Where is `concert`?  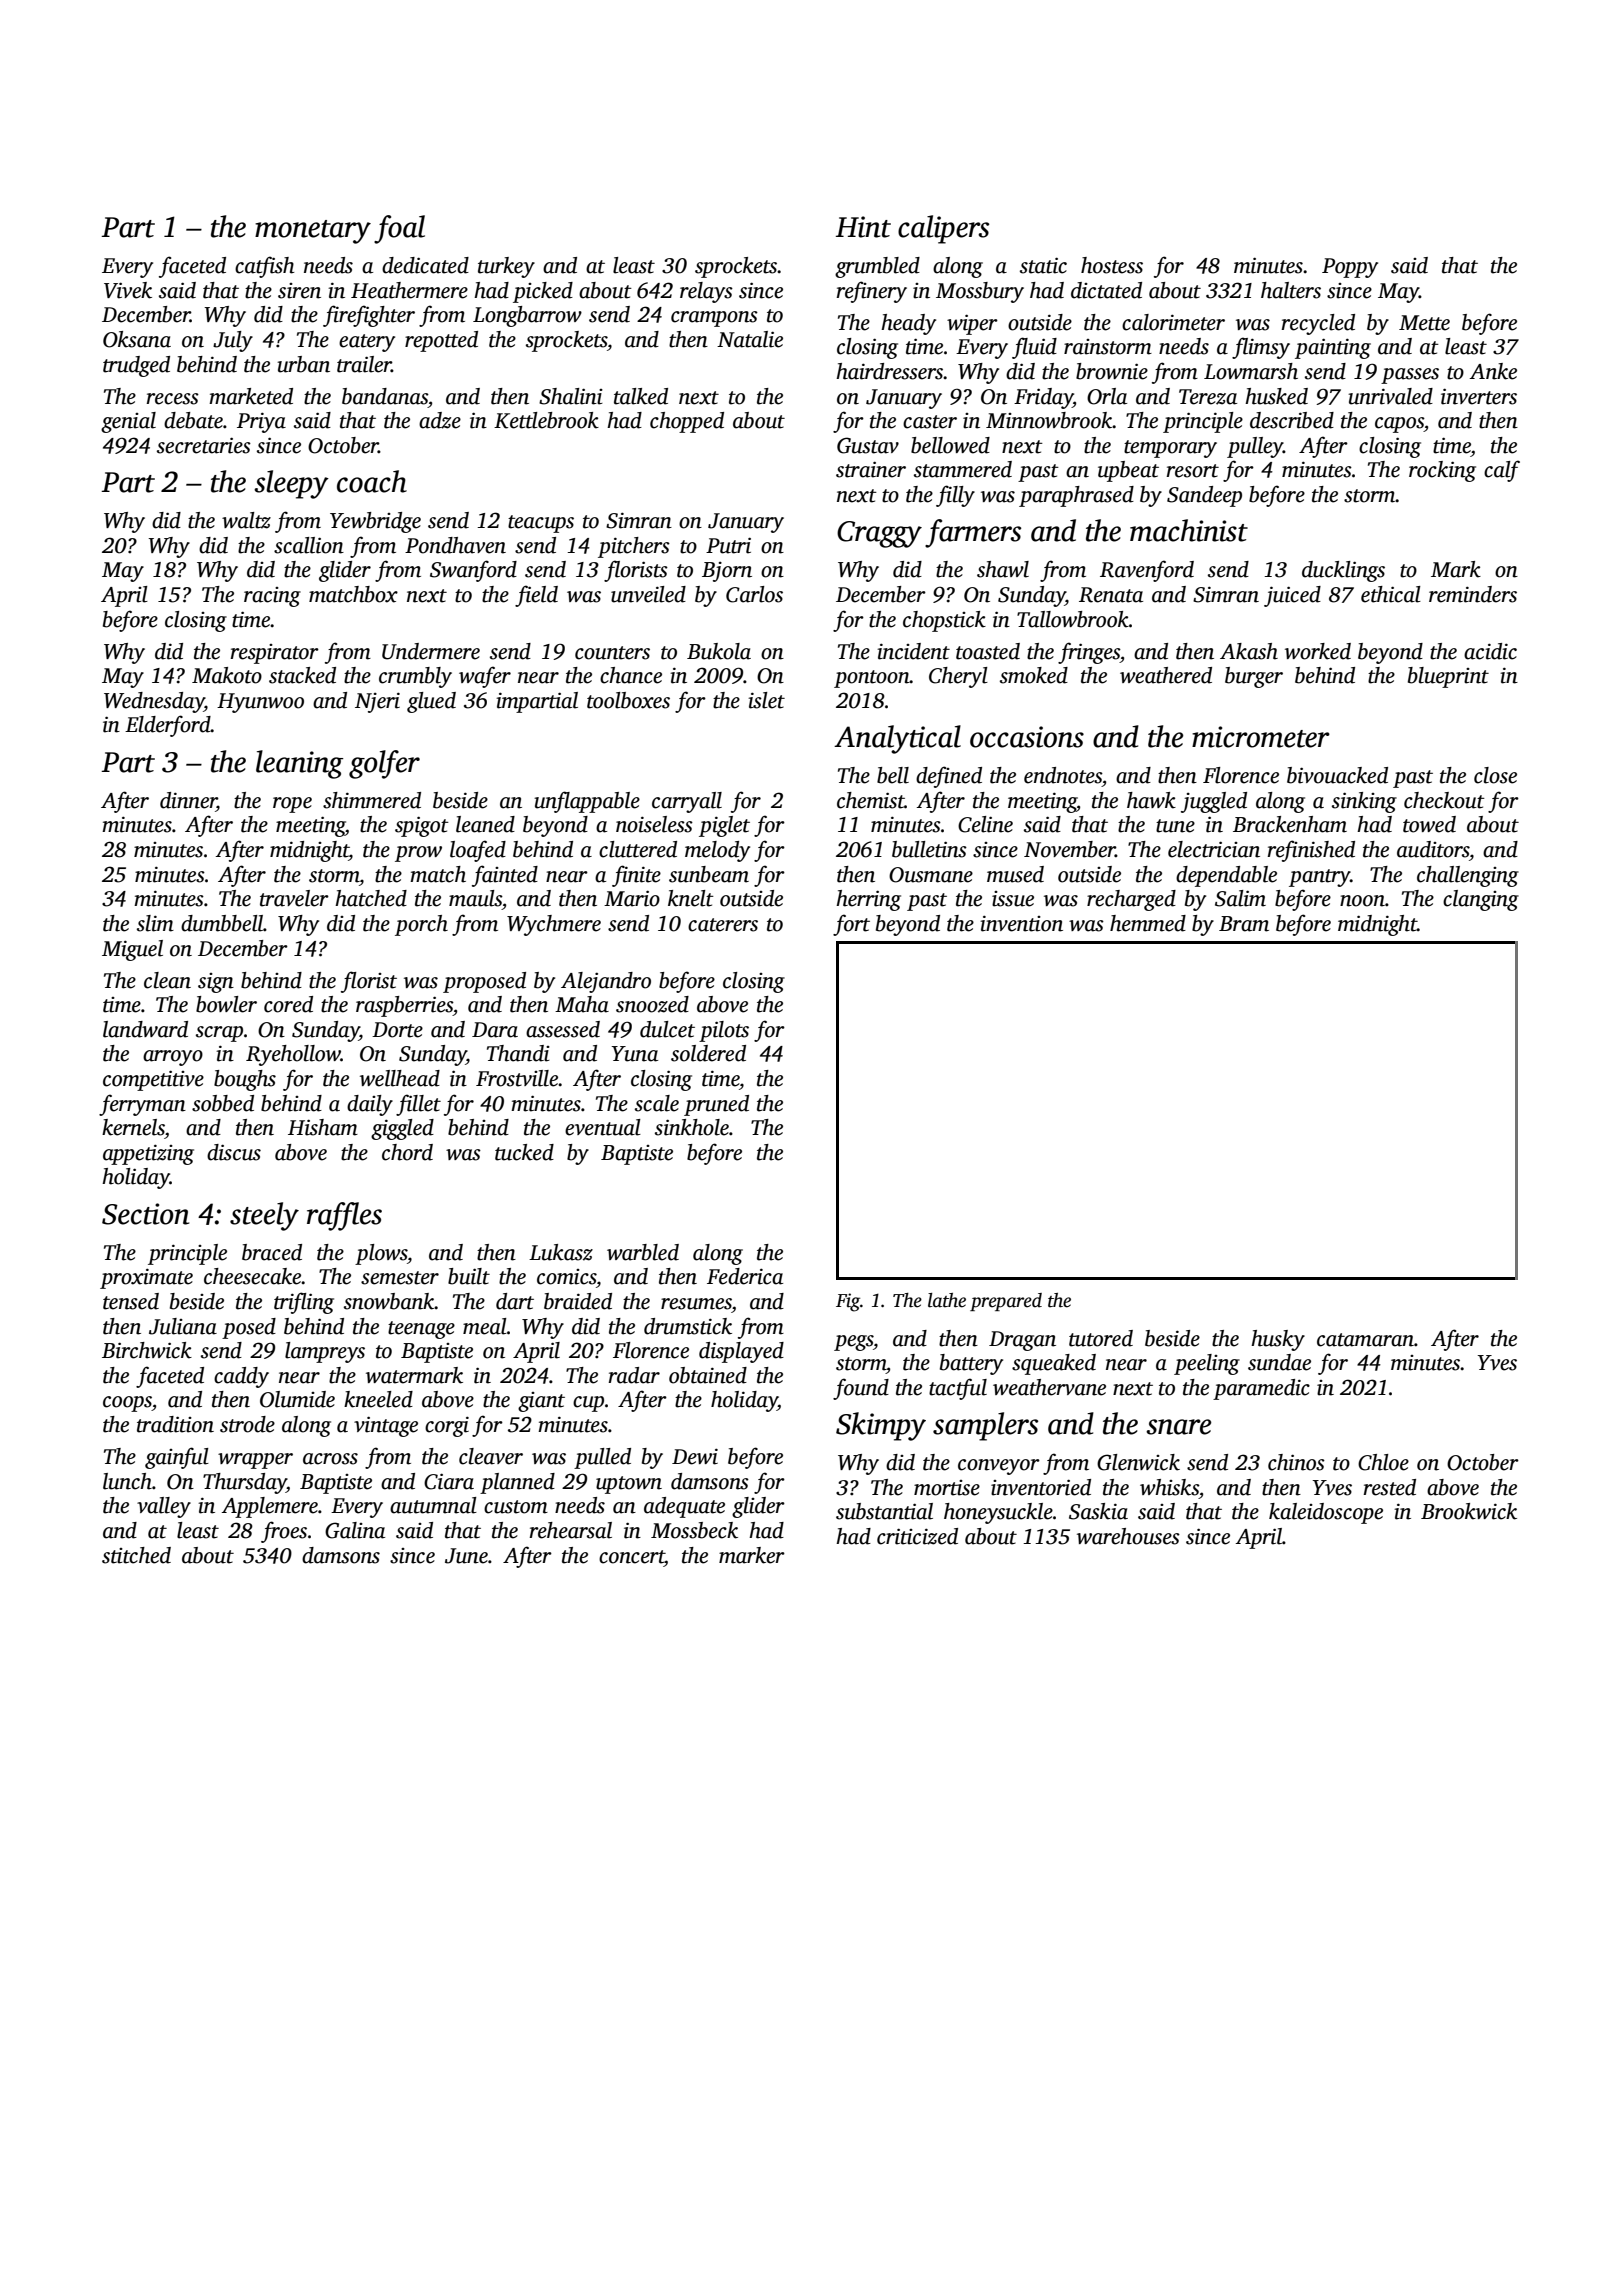 concert is located at coordinates (632, 1557).
